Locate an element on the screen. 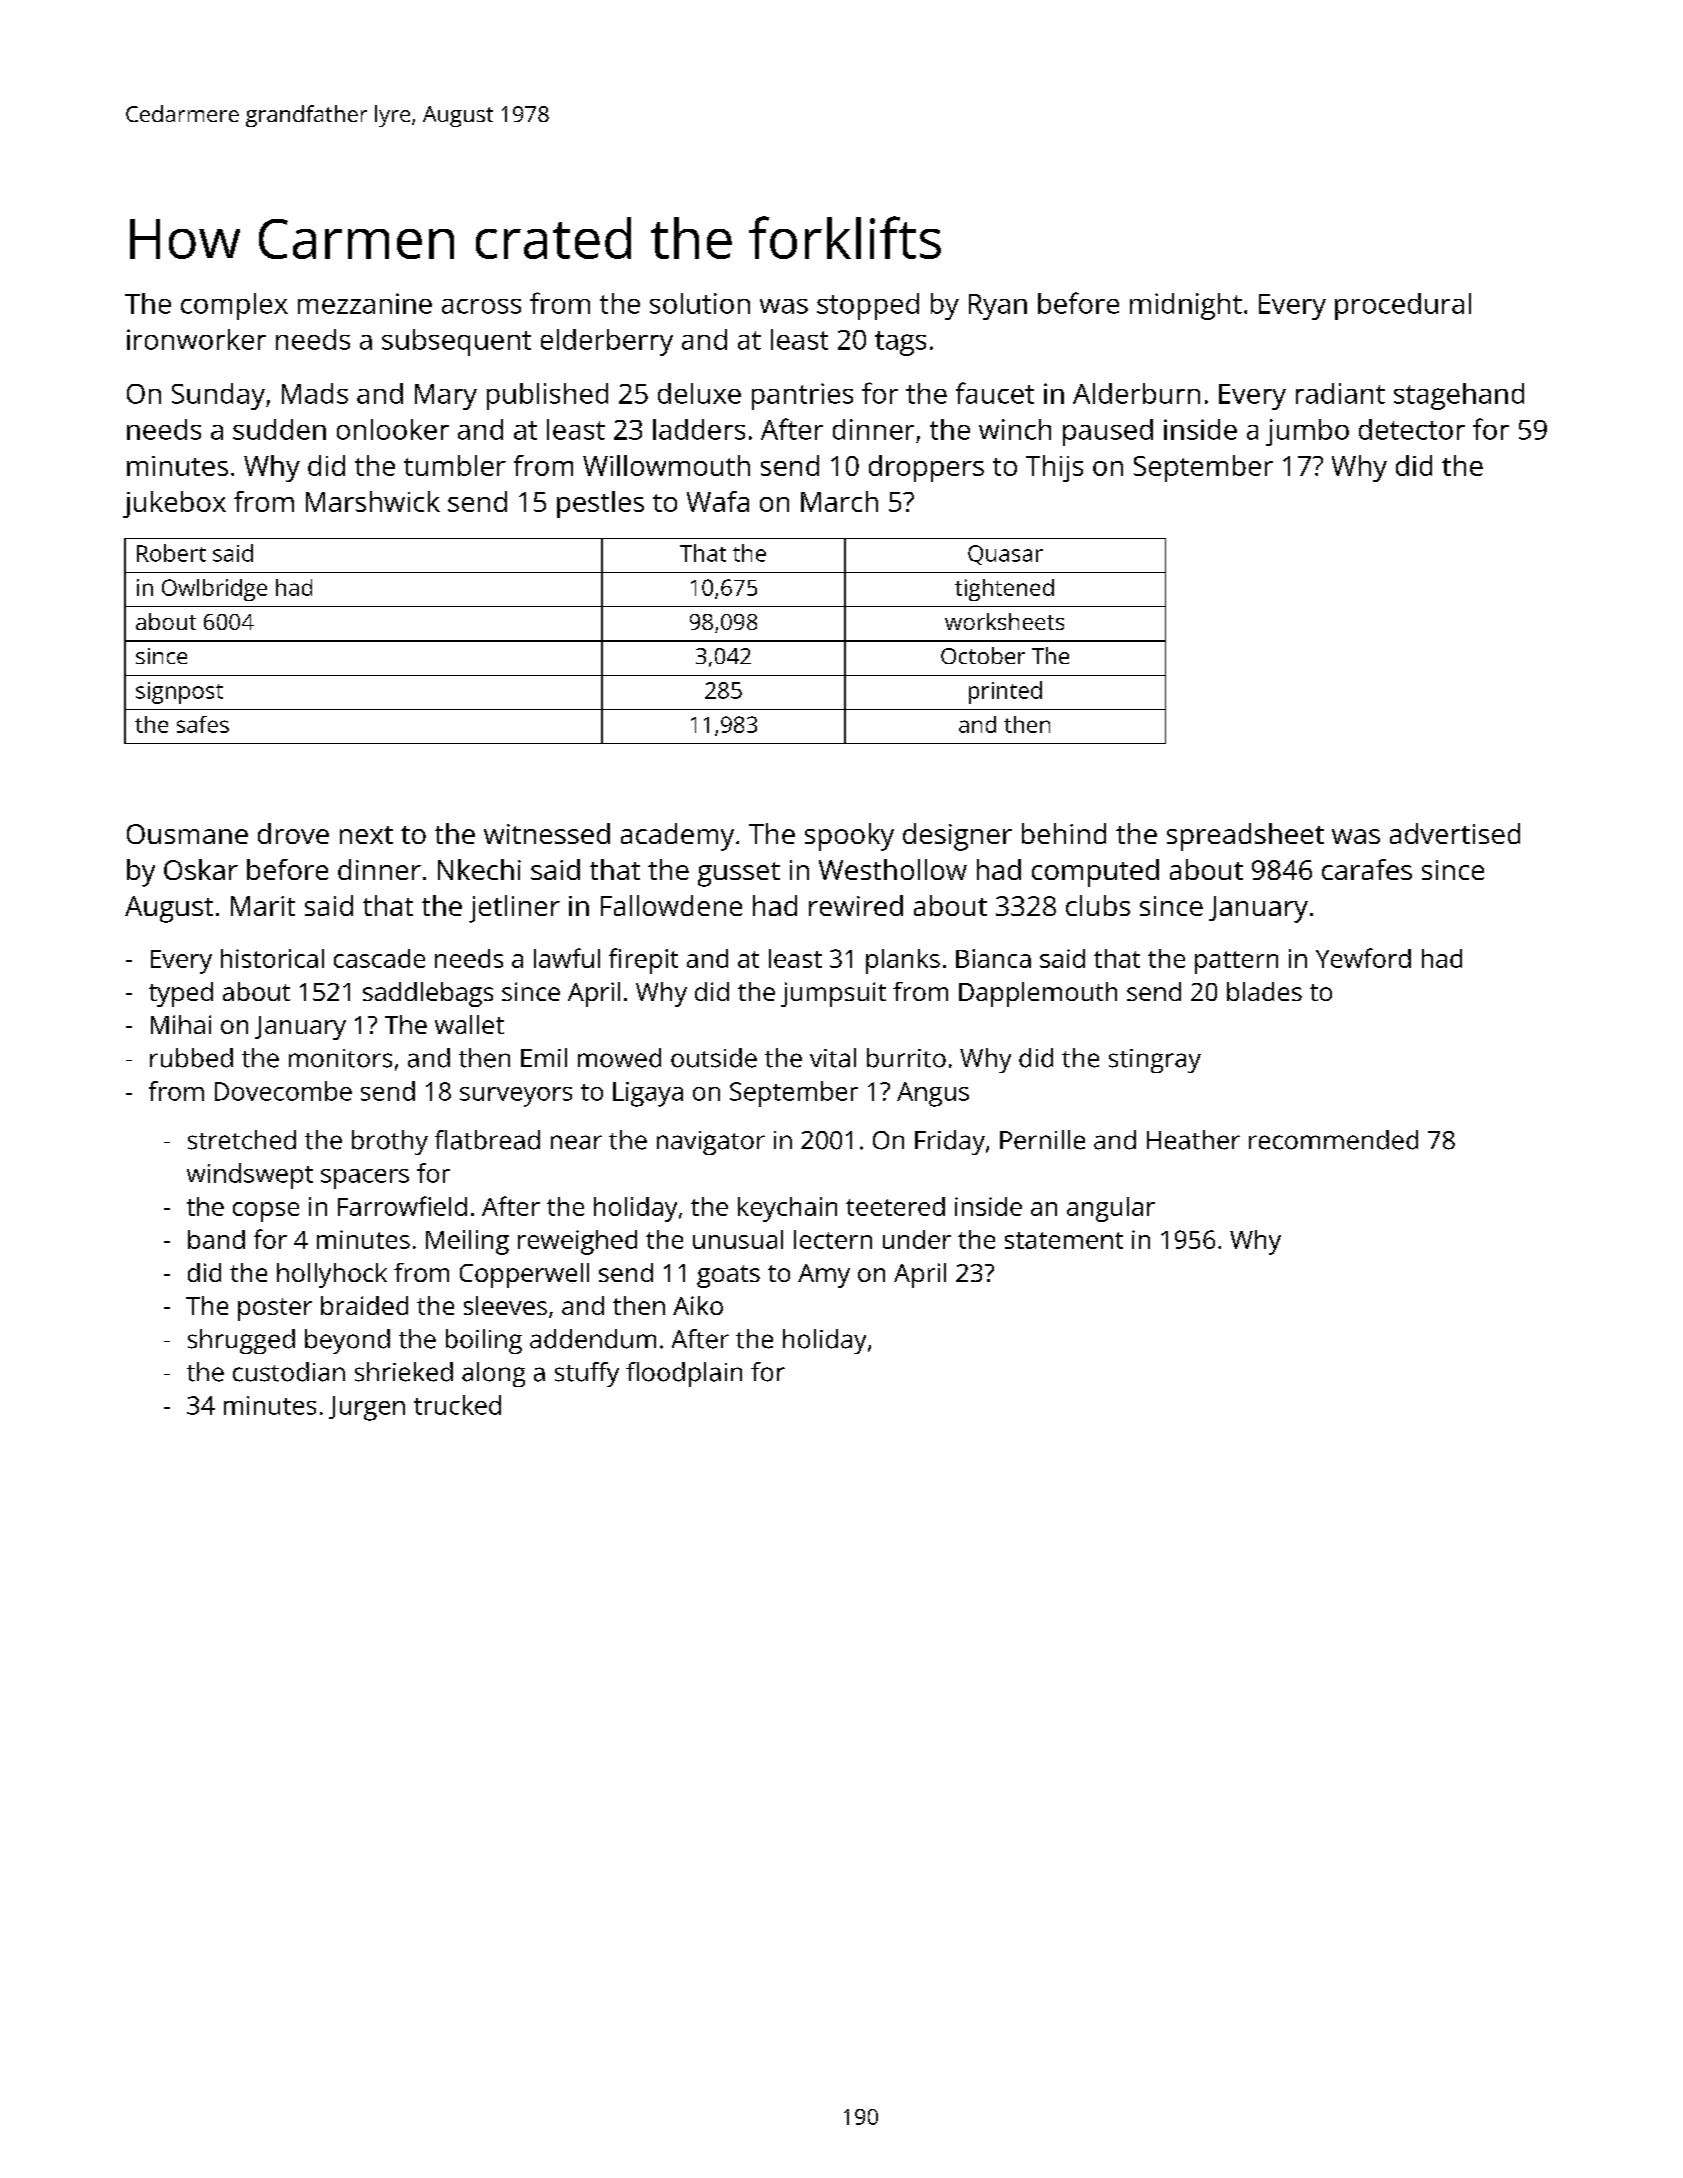 Image resolution: width=1683 pixels, height=2178 pixels. procedural is located at coordinates (1403, 306).
